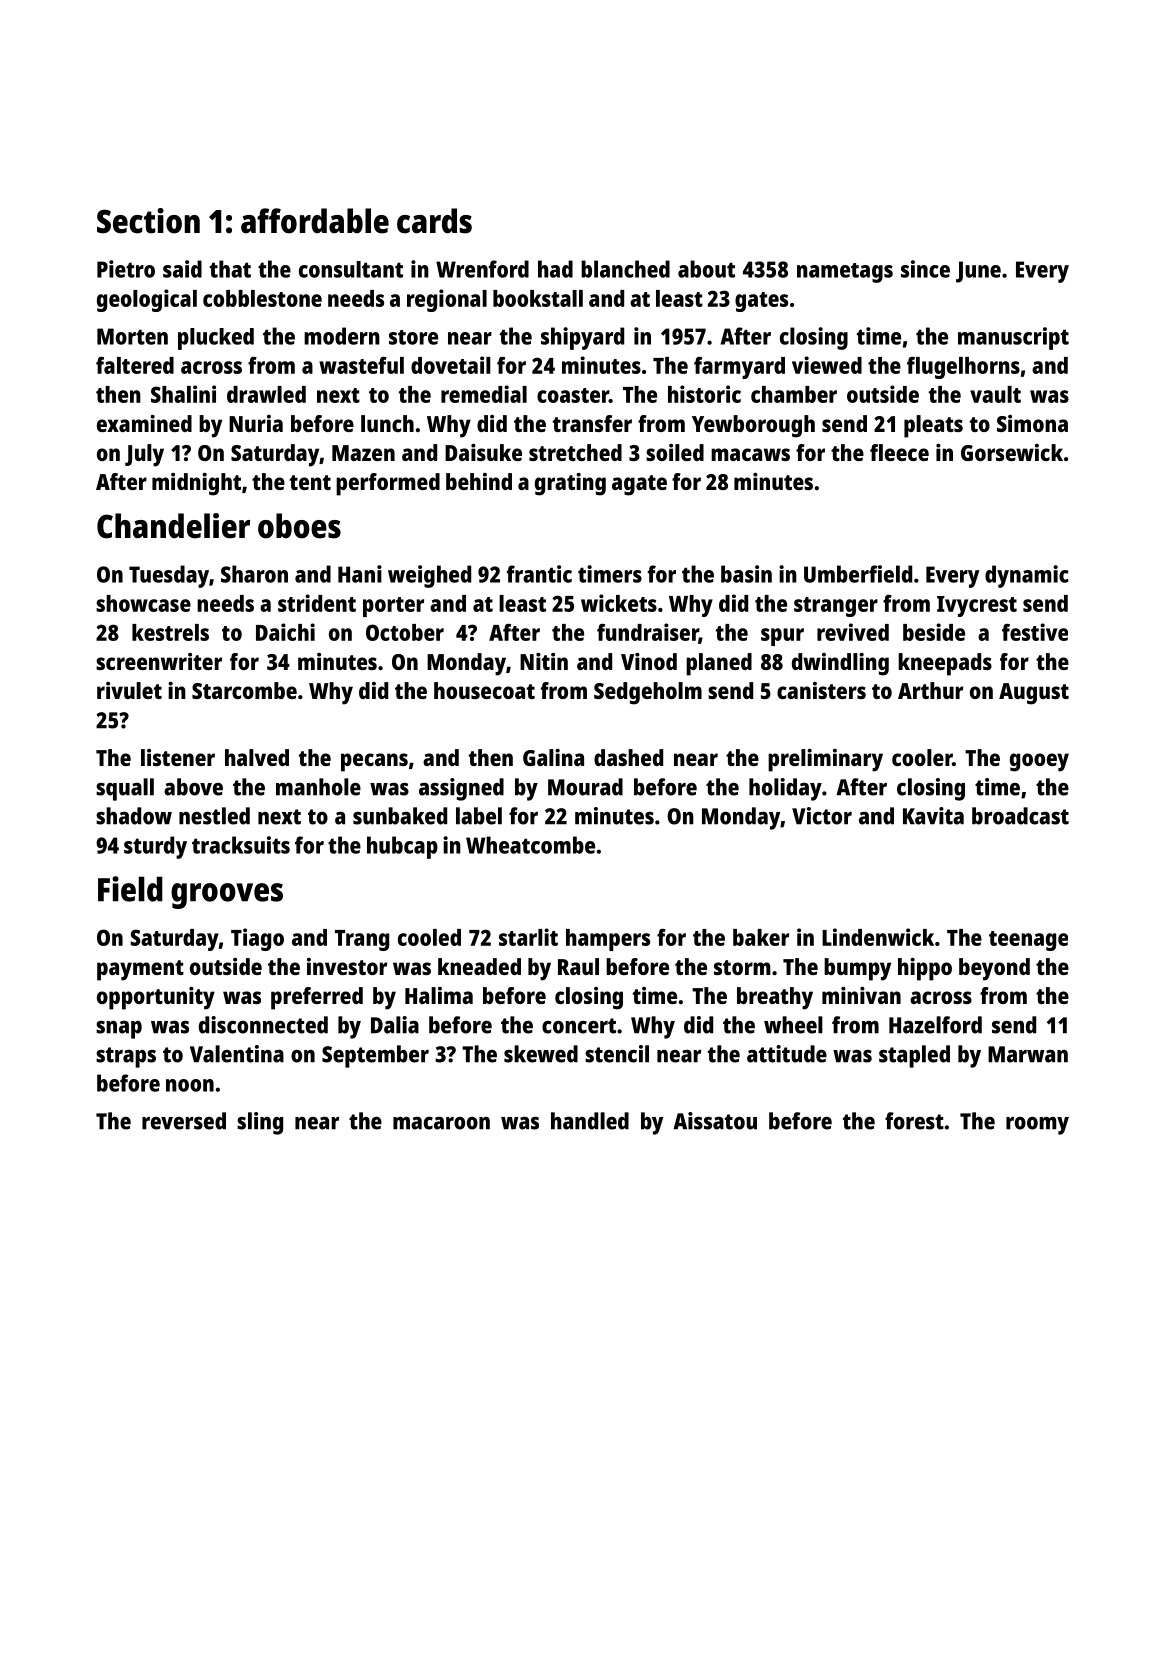 This image has width=1165, height=1654. Describe the element at coordinates (649, 661) in the image. I see `Vinod` at that location.
